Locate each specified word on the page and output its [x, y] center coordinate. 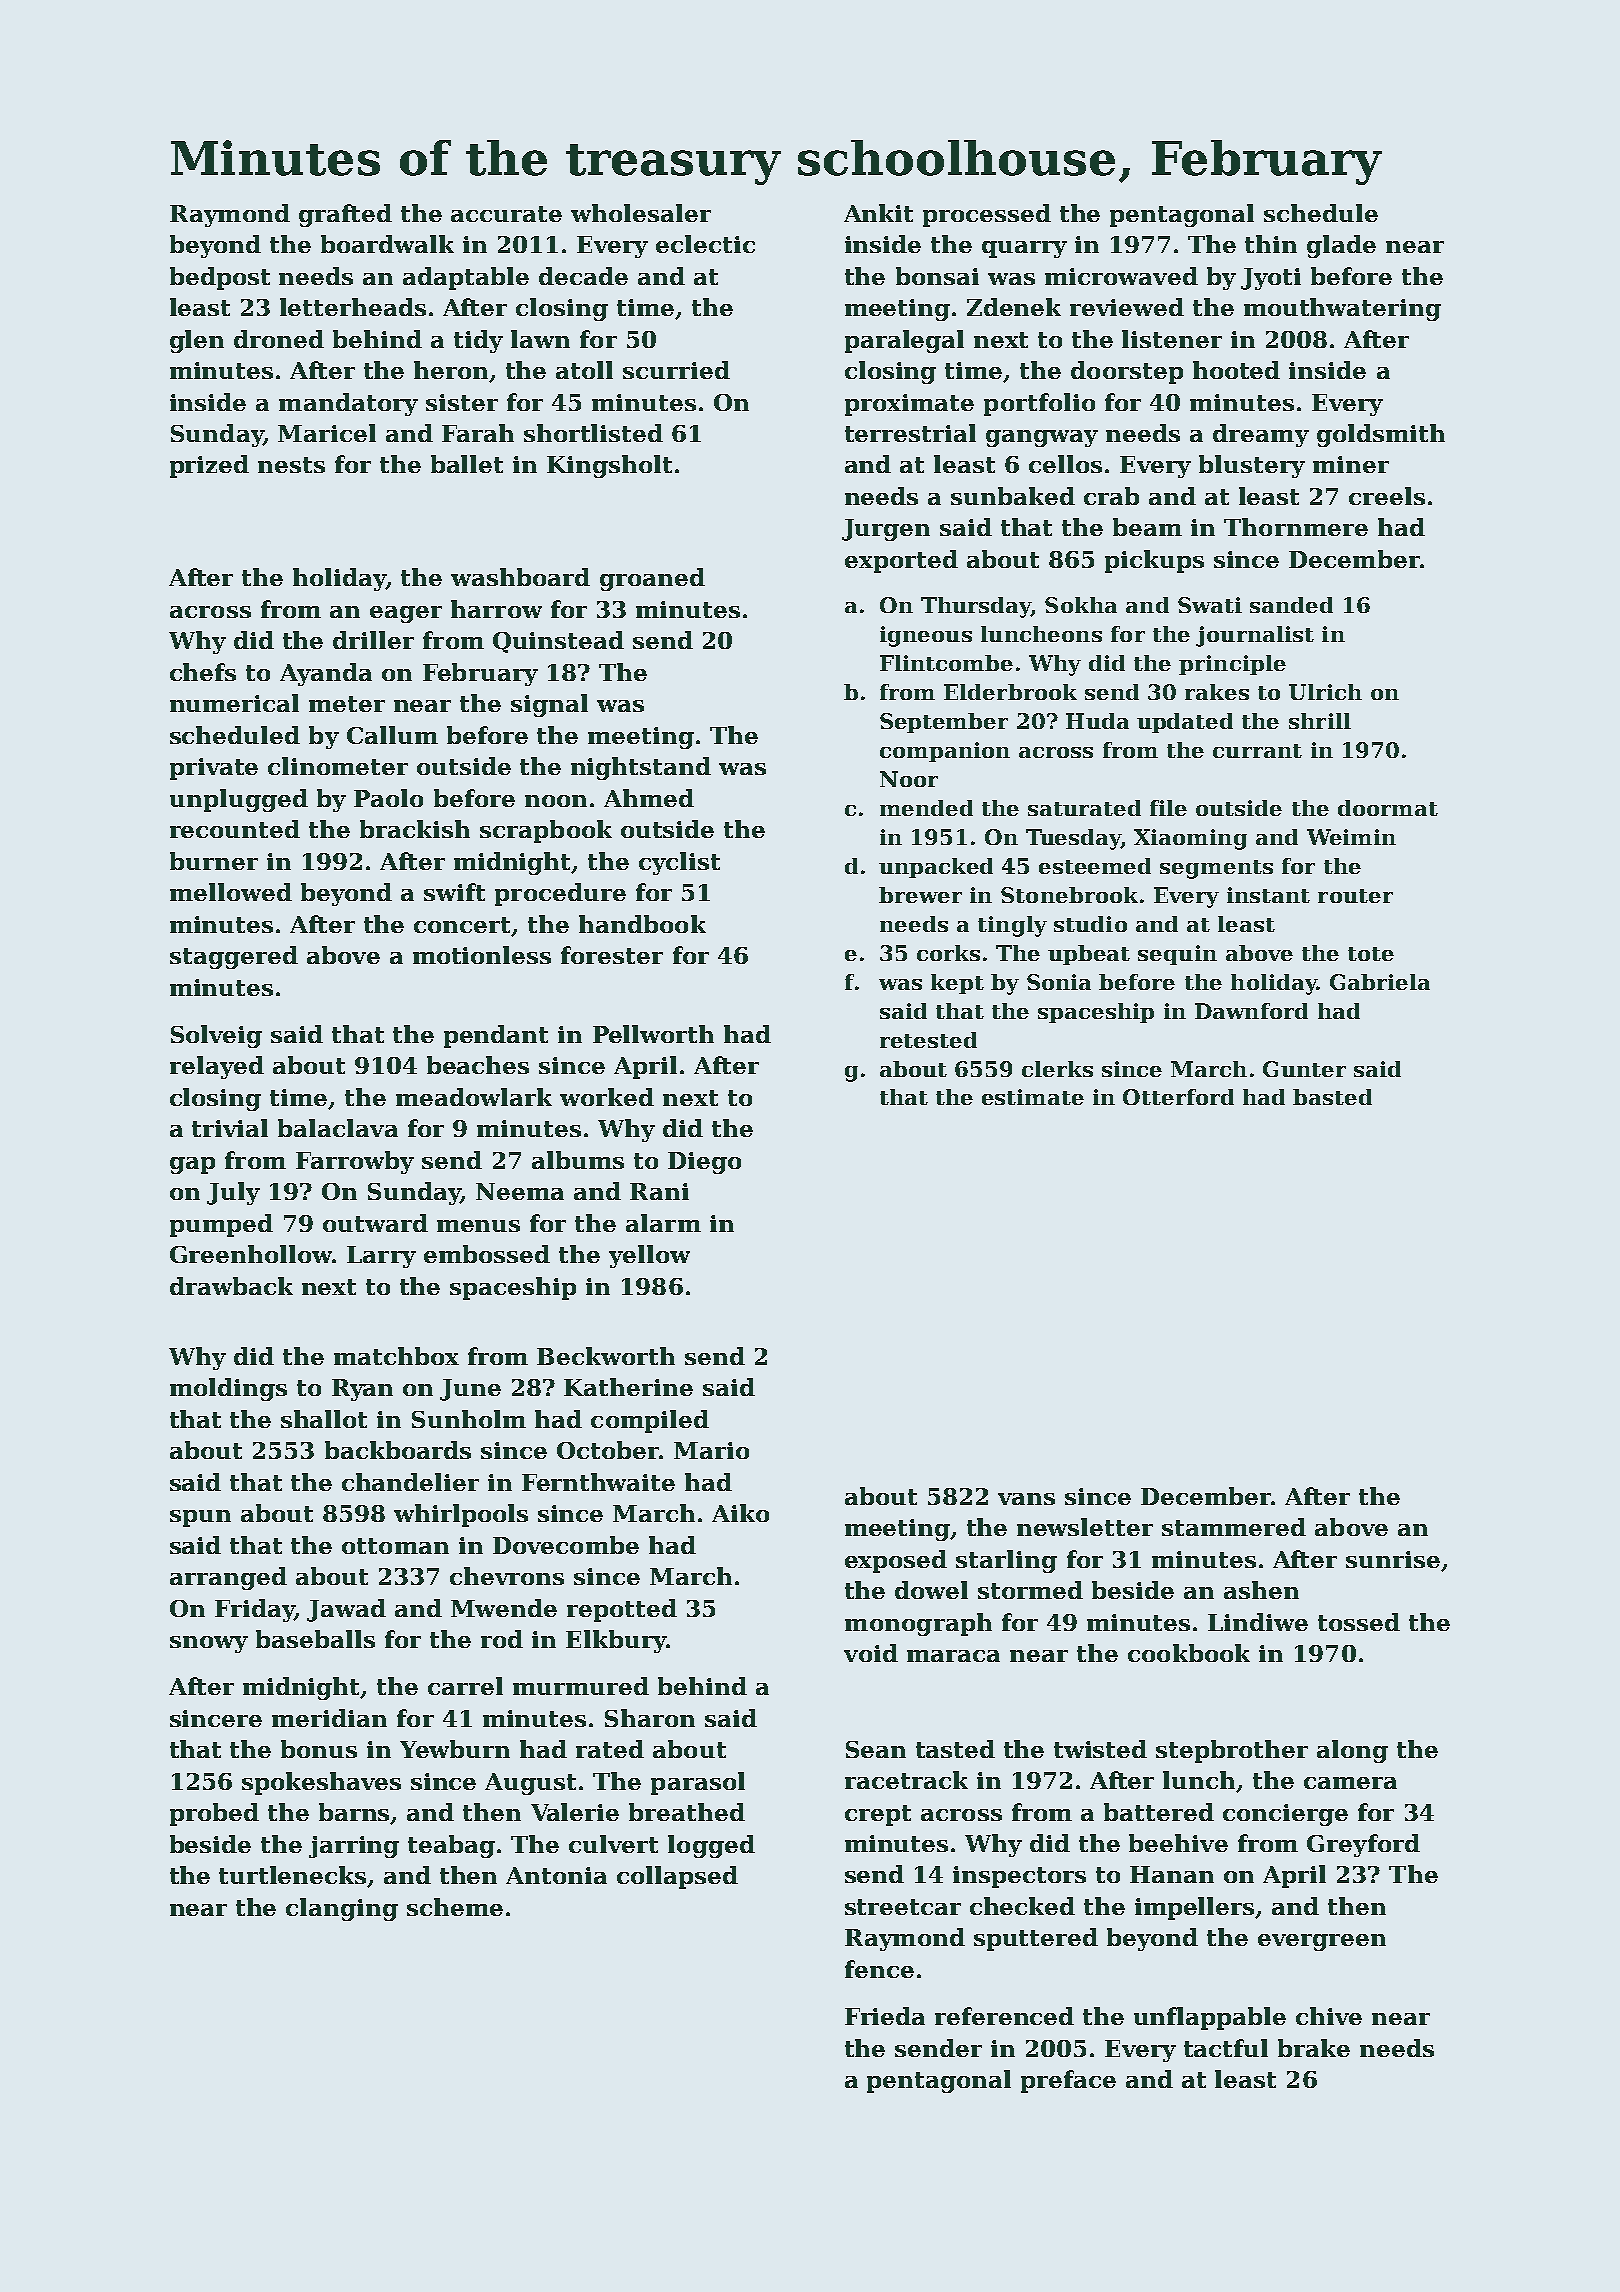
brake [1314, 2048]
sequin [1177, 955]
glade [1341, 246]
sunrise [1393, 1559]
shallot [324, 1419]
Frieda [885, 2016]
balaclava [338, 1128]
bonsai [937, 276]
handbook [642, 924]
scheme [455, 1907]
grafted [345, 215]
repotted [622, 1610]
